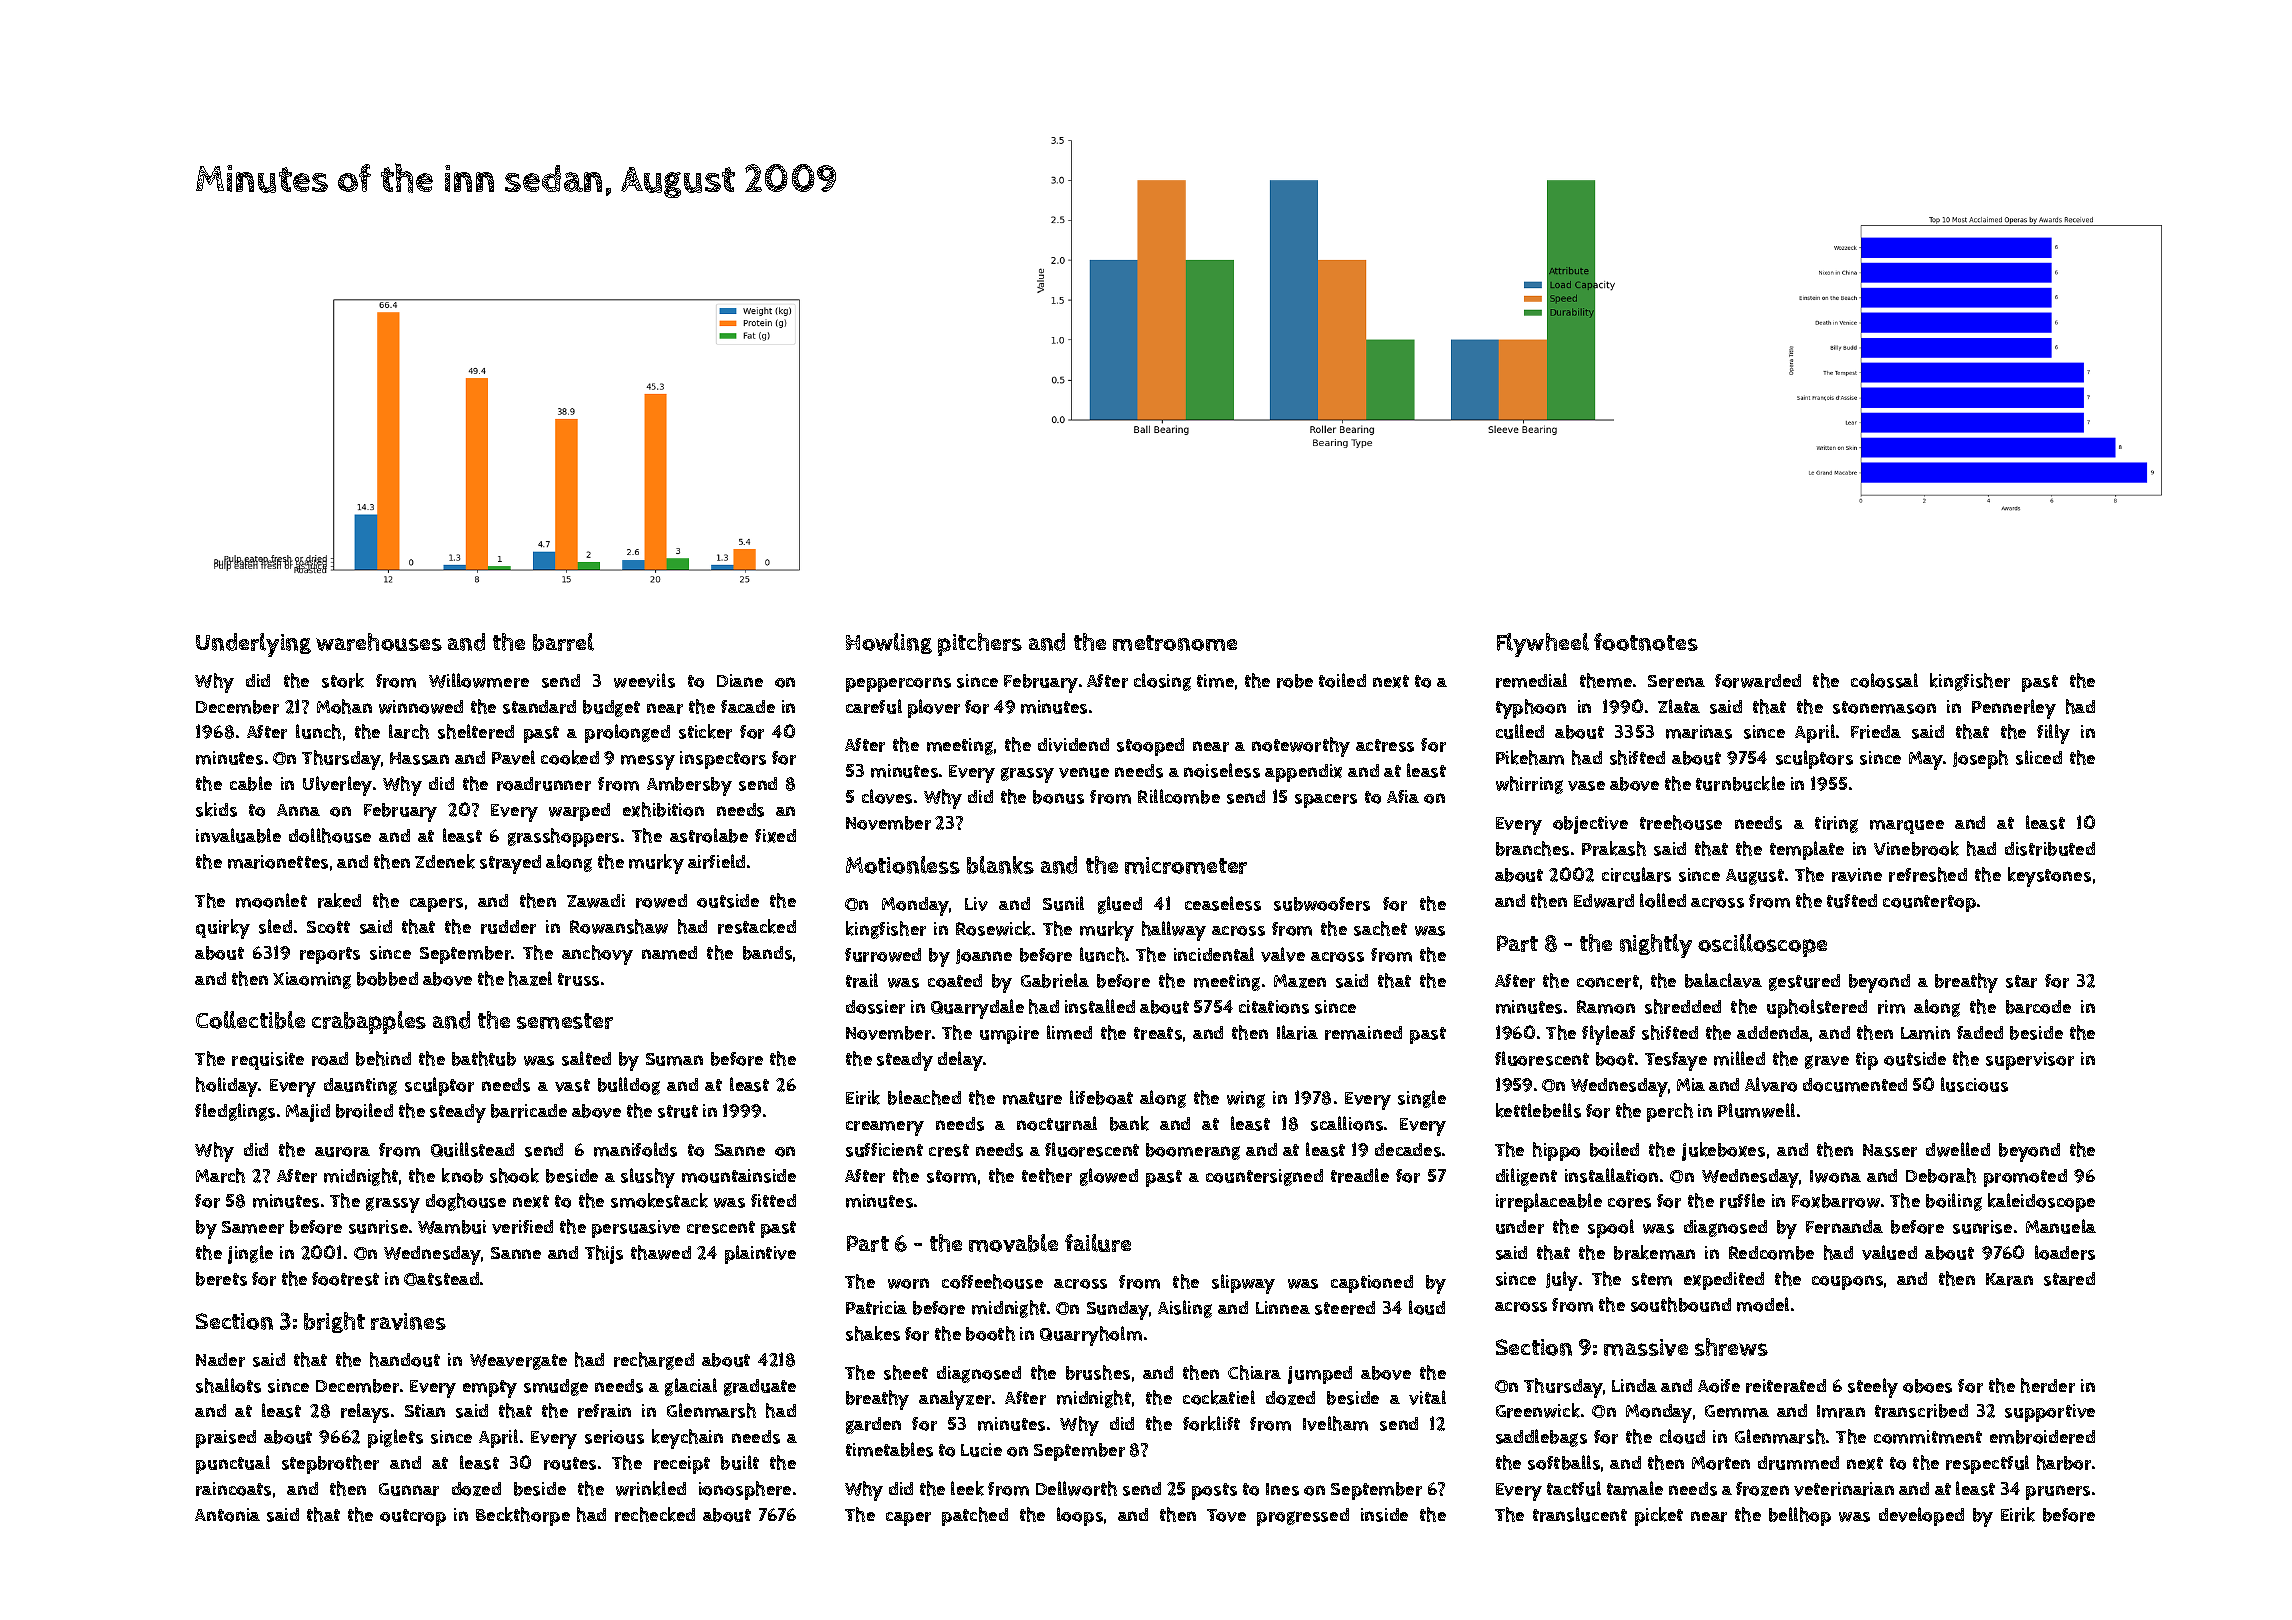  I want to click on Ulverley, so click(337, 786).
